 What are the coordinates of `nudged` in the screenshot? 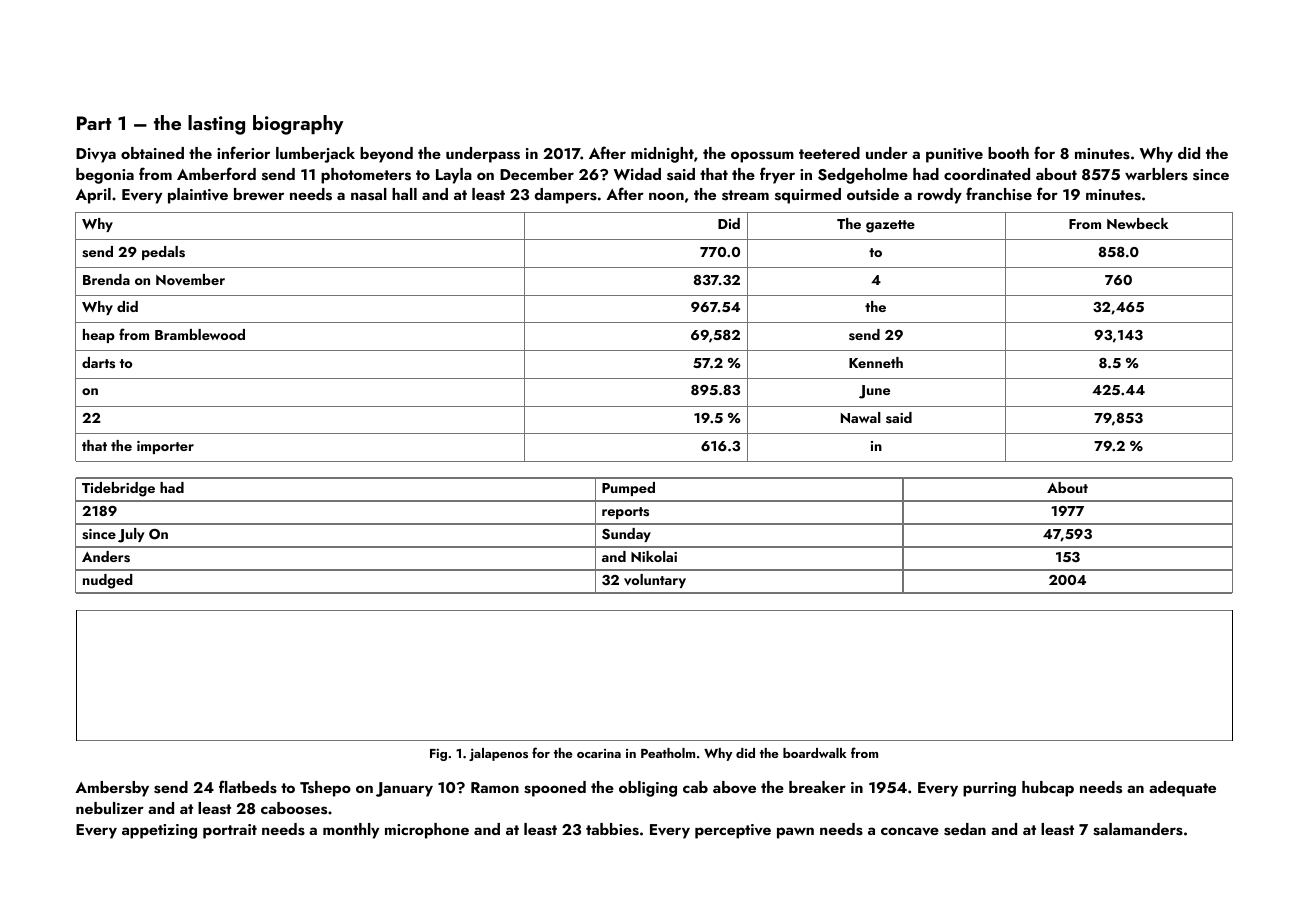 It's located at (108, 581).
